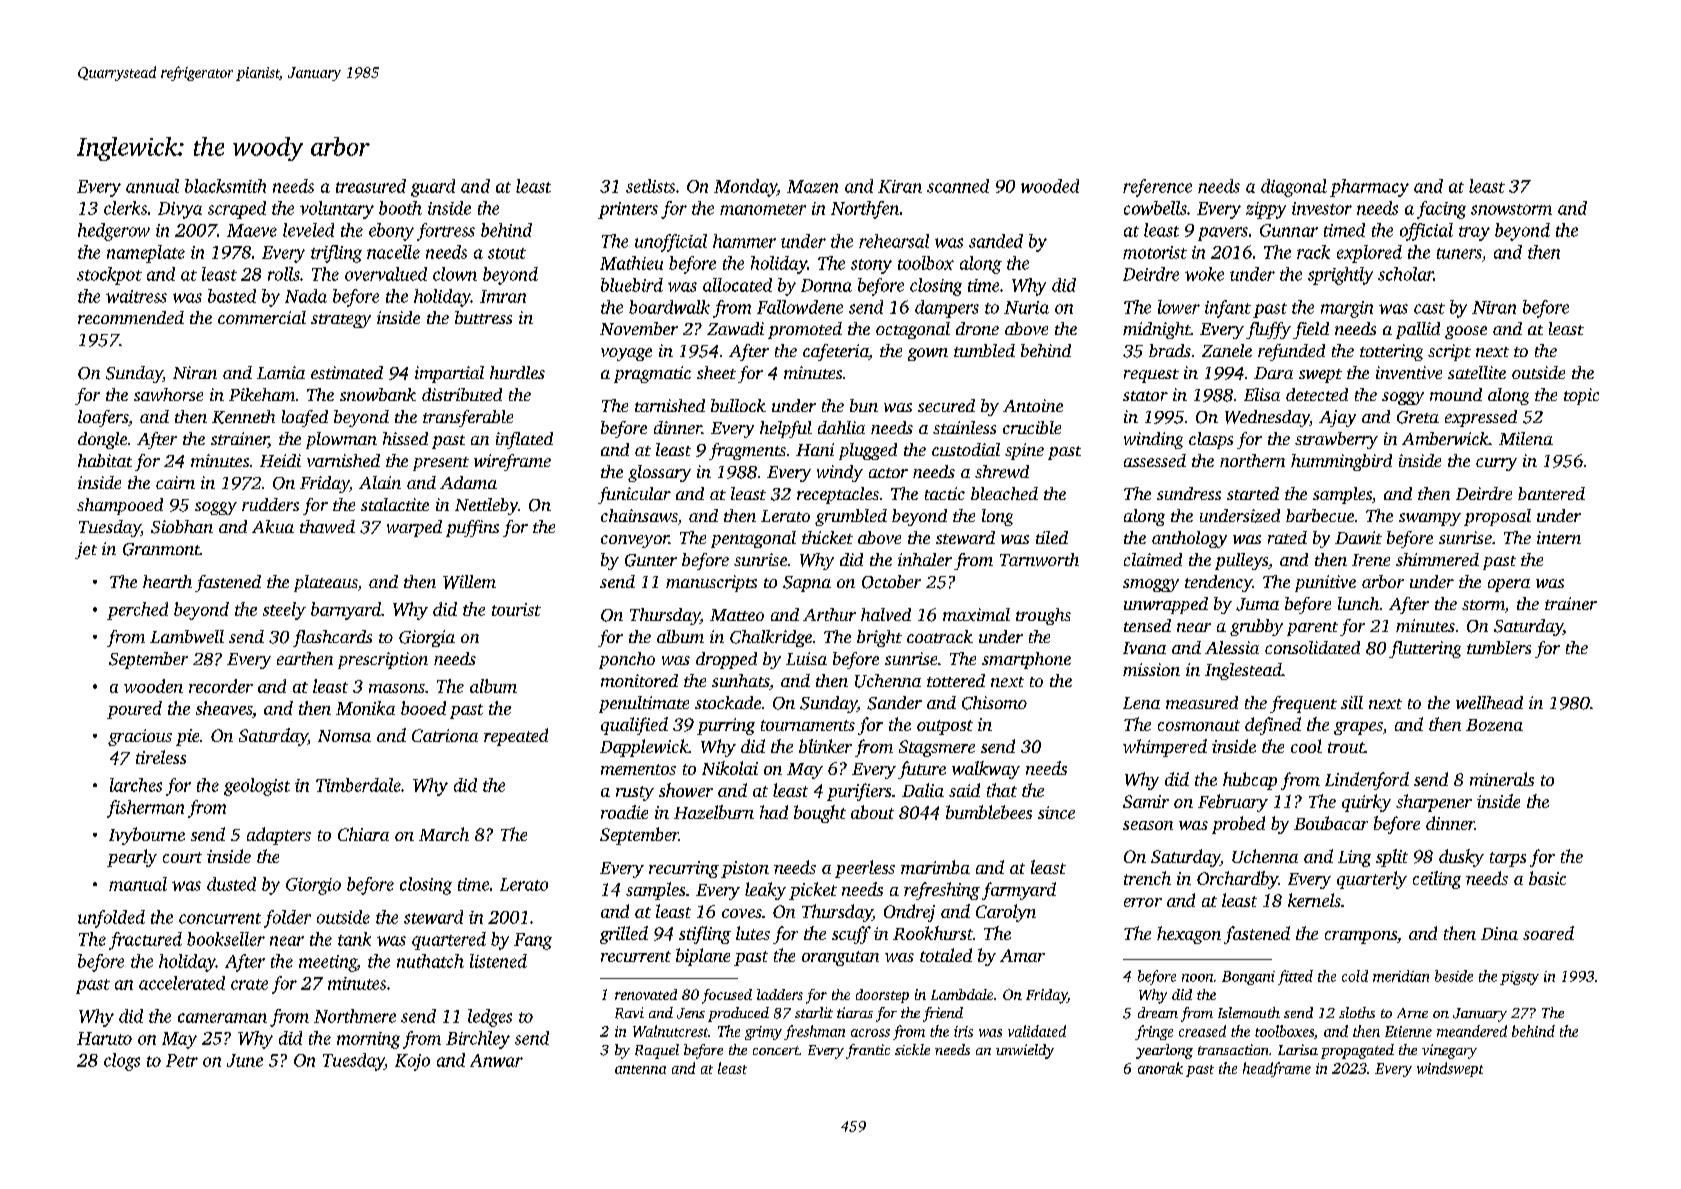 This image has width=1681, height=1189. Describe the element at coordinates (1466, 332) in the image. I see `goose` at that location.
